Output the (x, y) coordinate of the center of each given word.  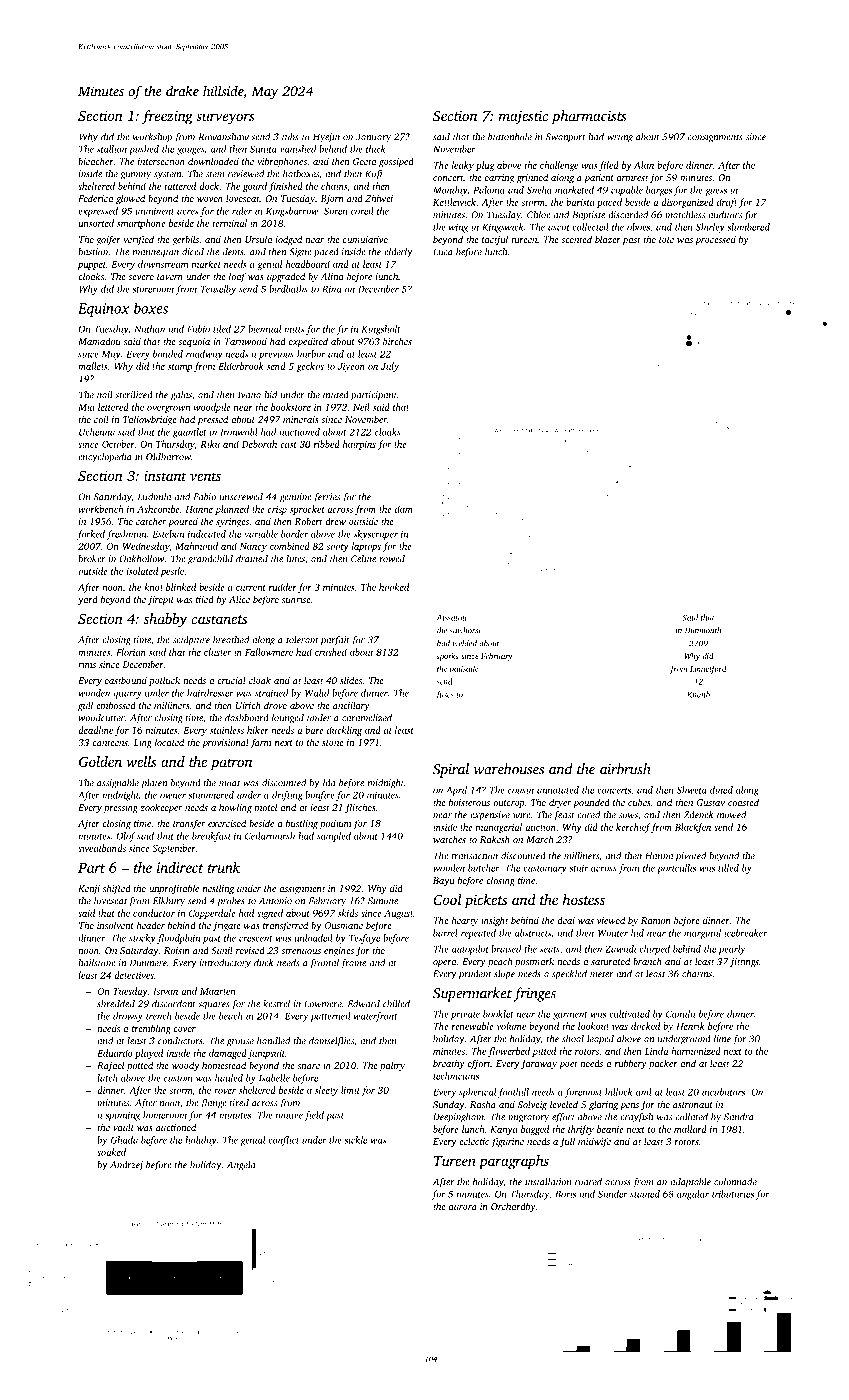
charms (697, 974)
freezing (167, 117)
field (314, 1116)
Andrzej (126, 1166)
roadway (204, 355)
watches (449, 839)
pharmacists (589, 117)
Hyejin (326, 138)
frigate (227, 926)
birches (397, 341)
